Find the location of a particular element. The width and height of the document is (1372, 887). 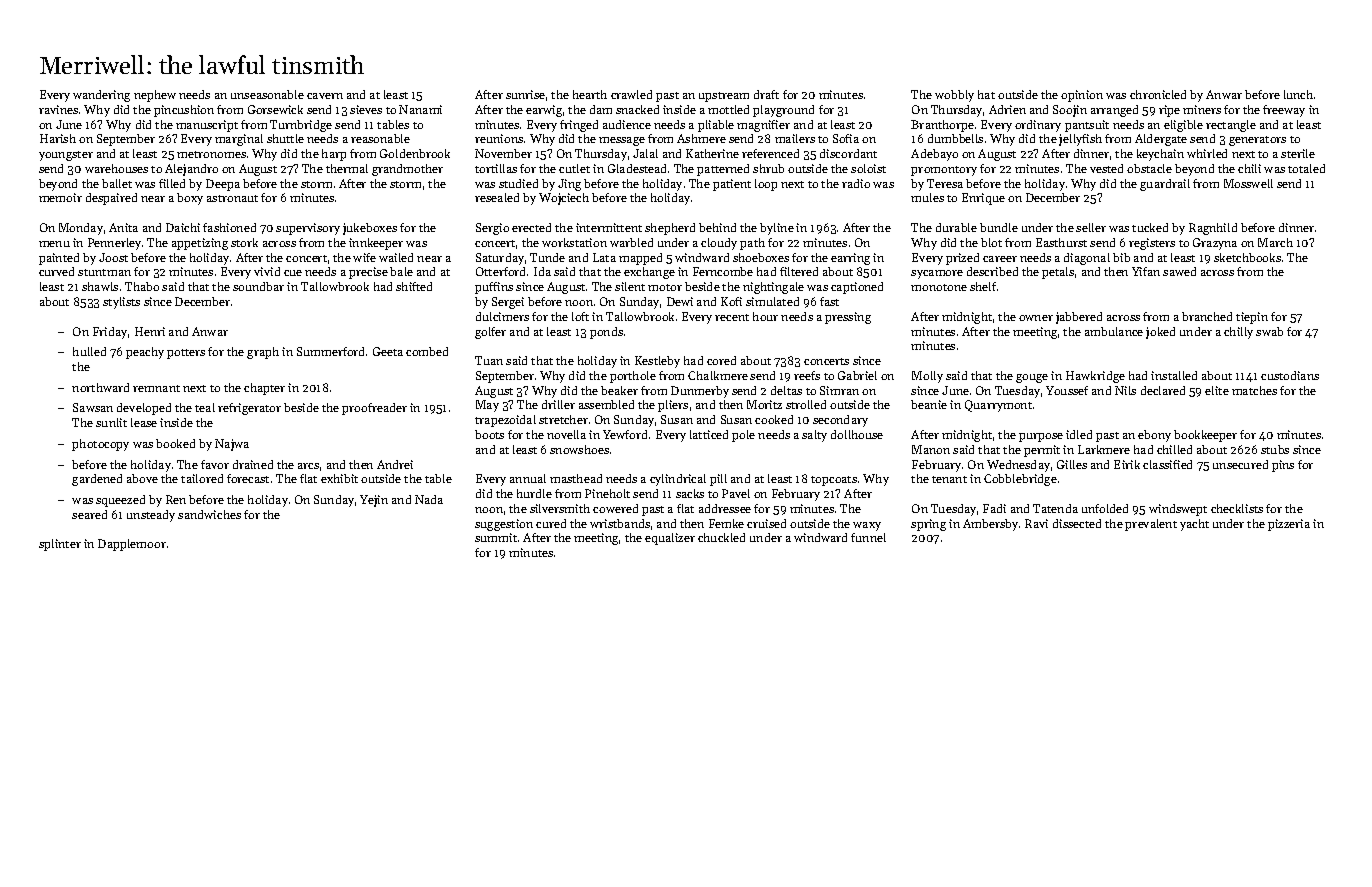

summit is located at coordinates (496, 537).
